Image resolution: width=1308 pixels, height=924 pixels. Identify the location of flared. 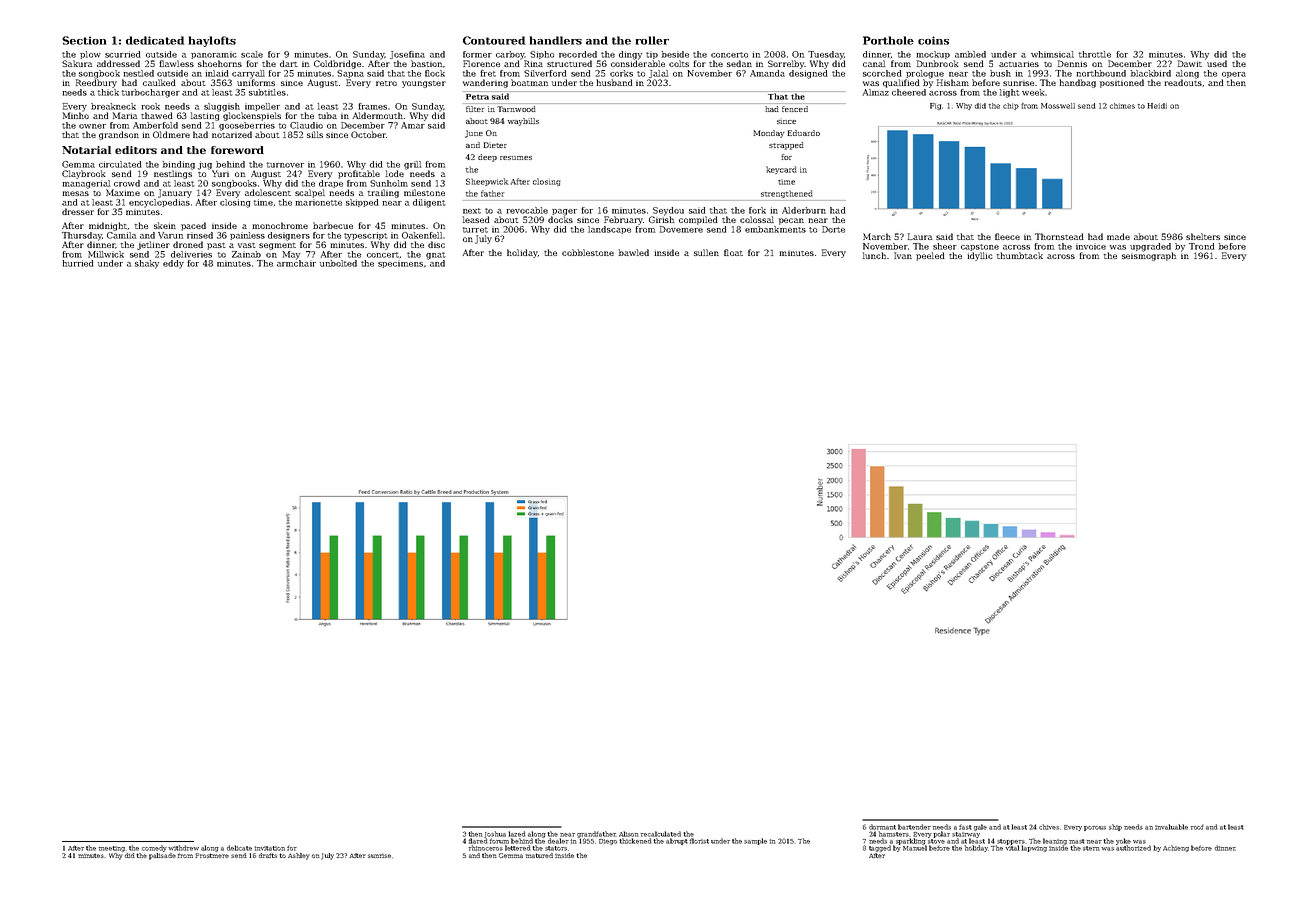
(478, 841).
